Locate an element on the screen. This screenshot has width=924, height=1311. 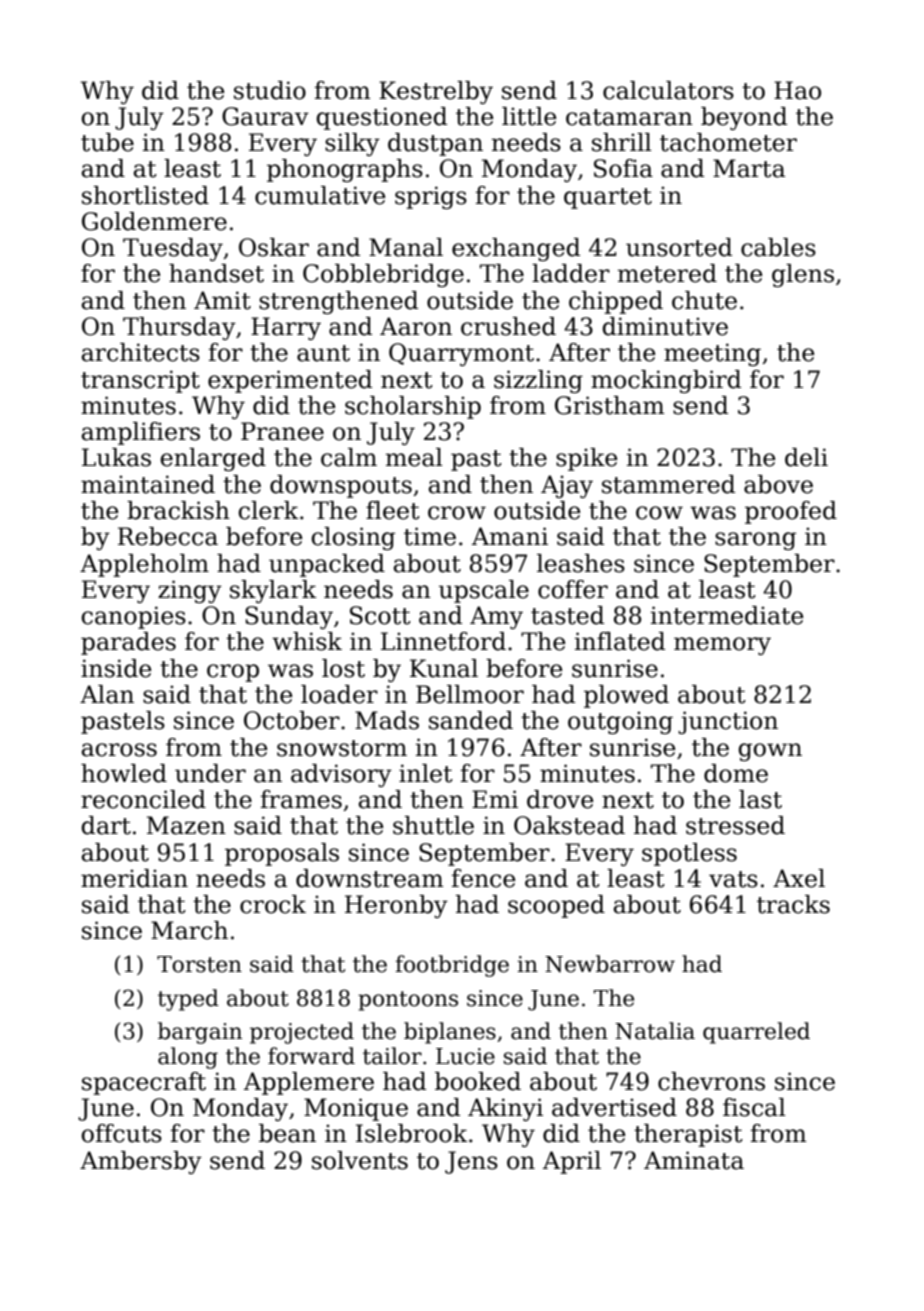
vats is located at coordinates (733, 879).
